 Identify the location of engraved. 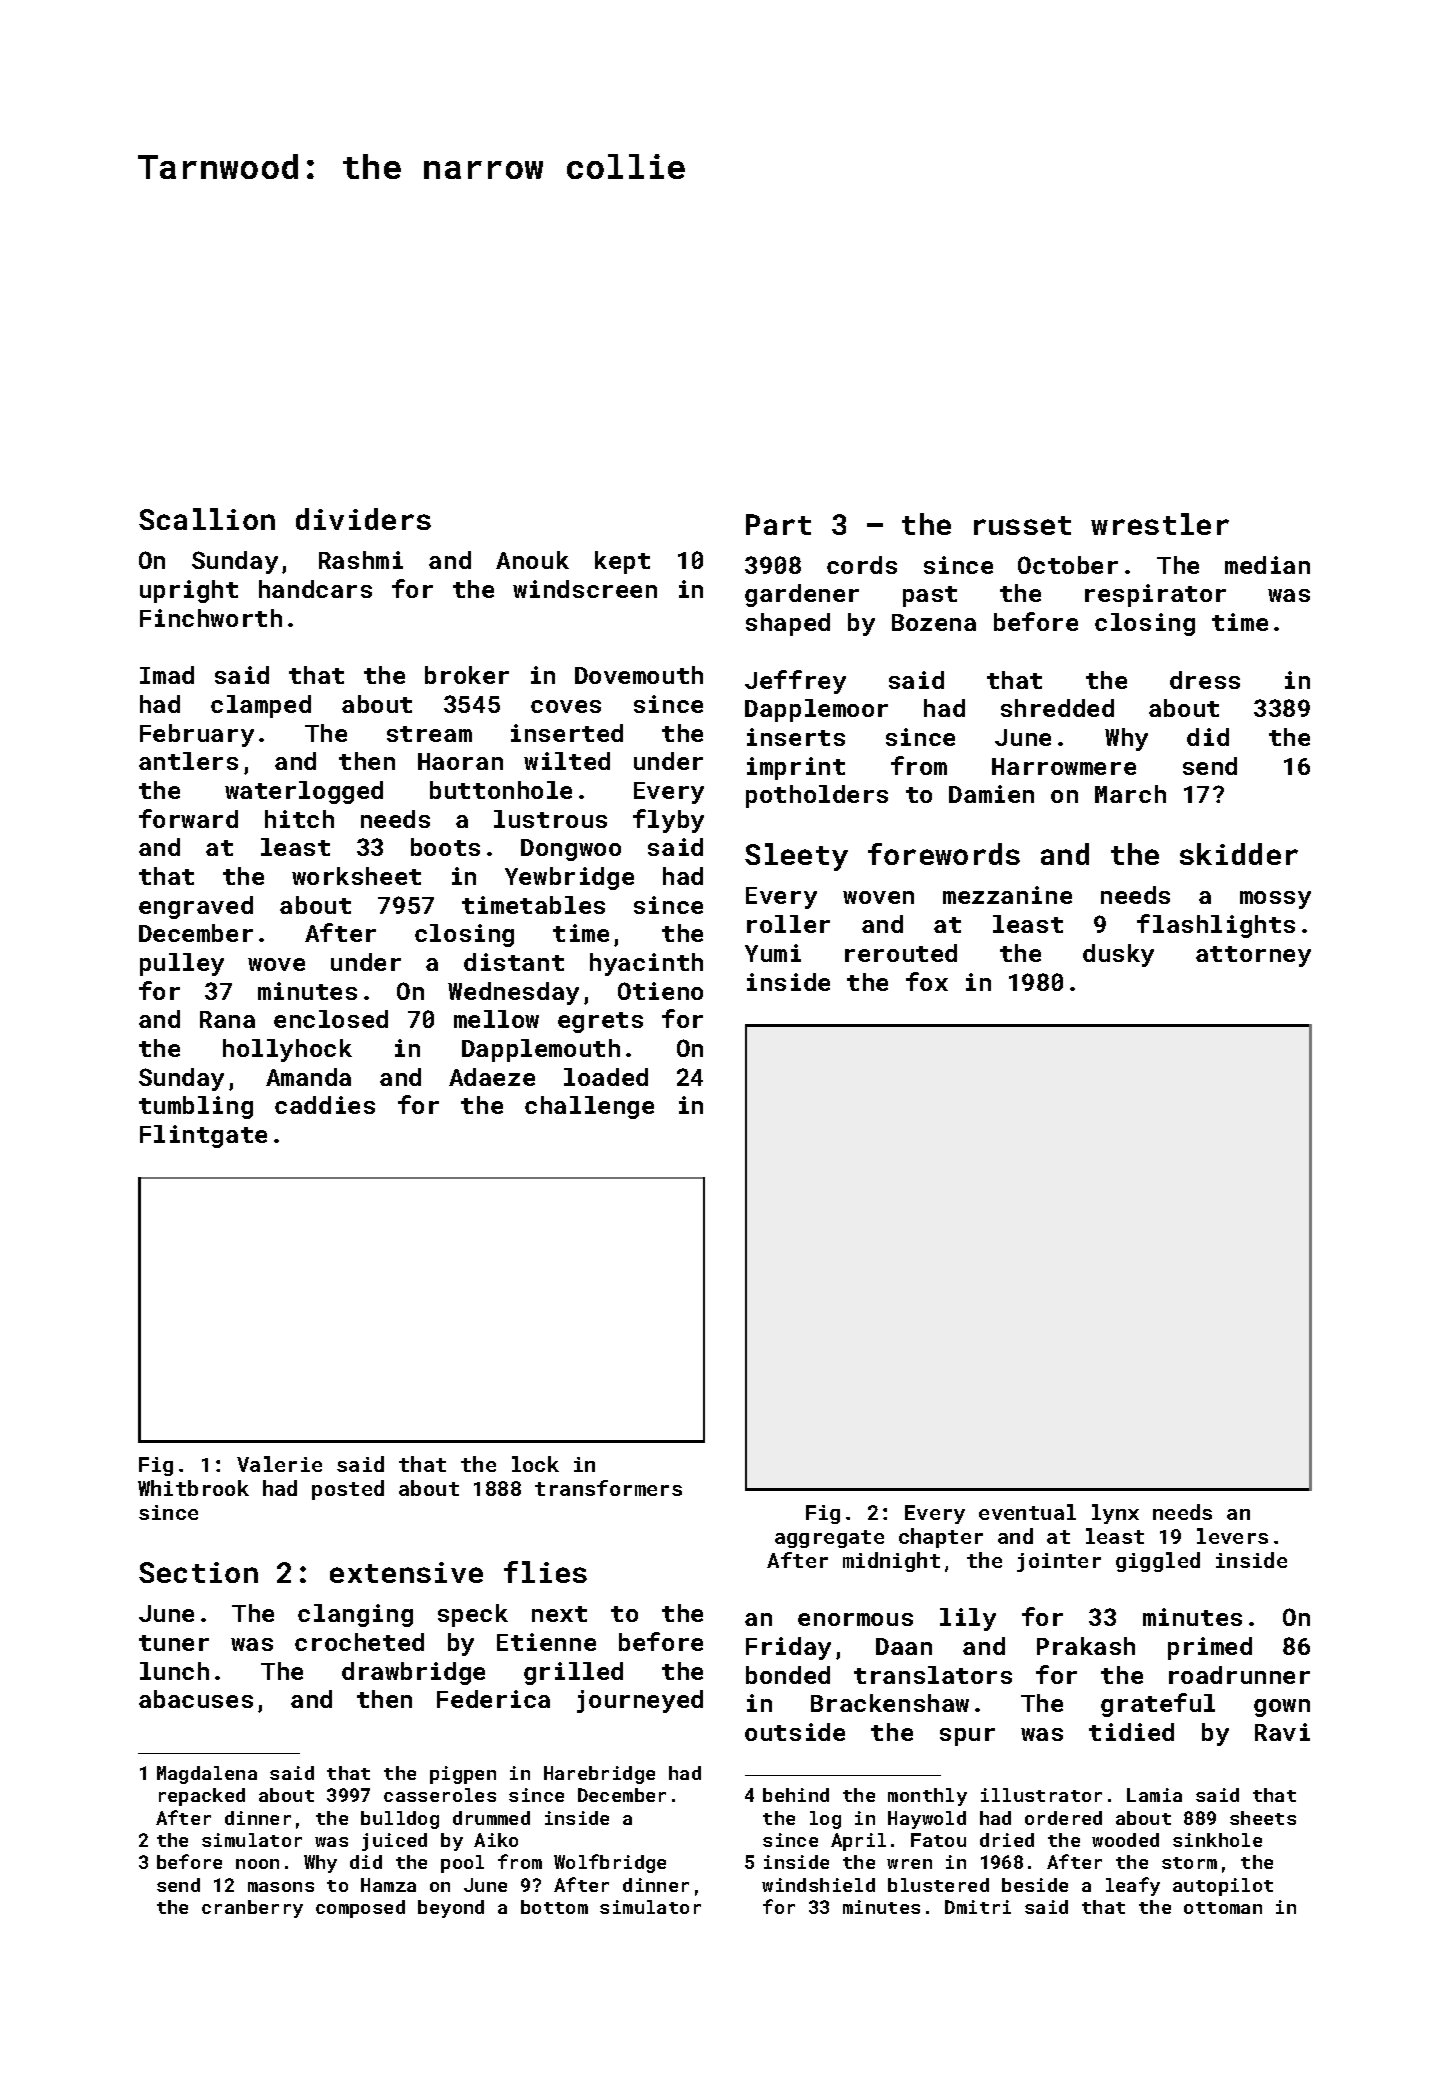
(196, 907).
